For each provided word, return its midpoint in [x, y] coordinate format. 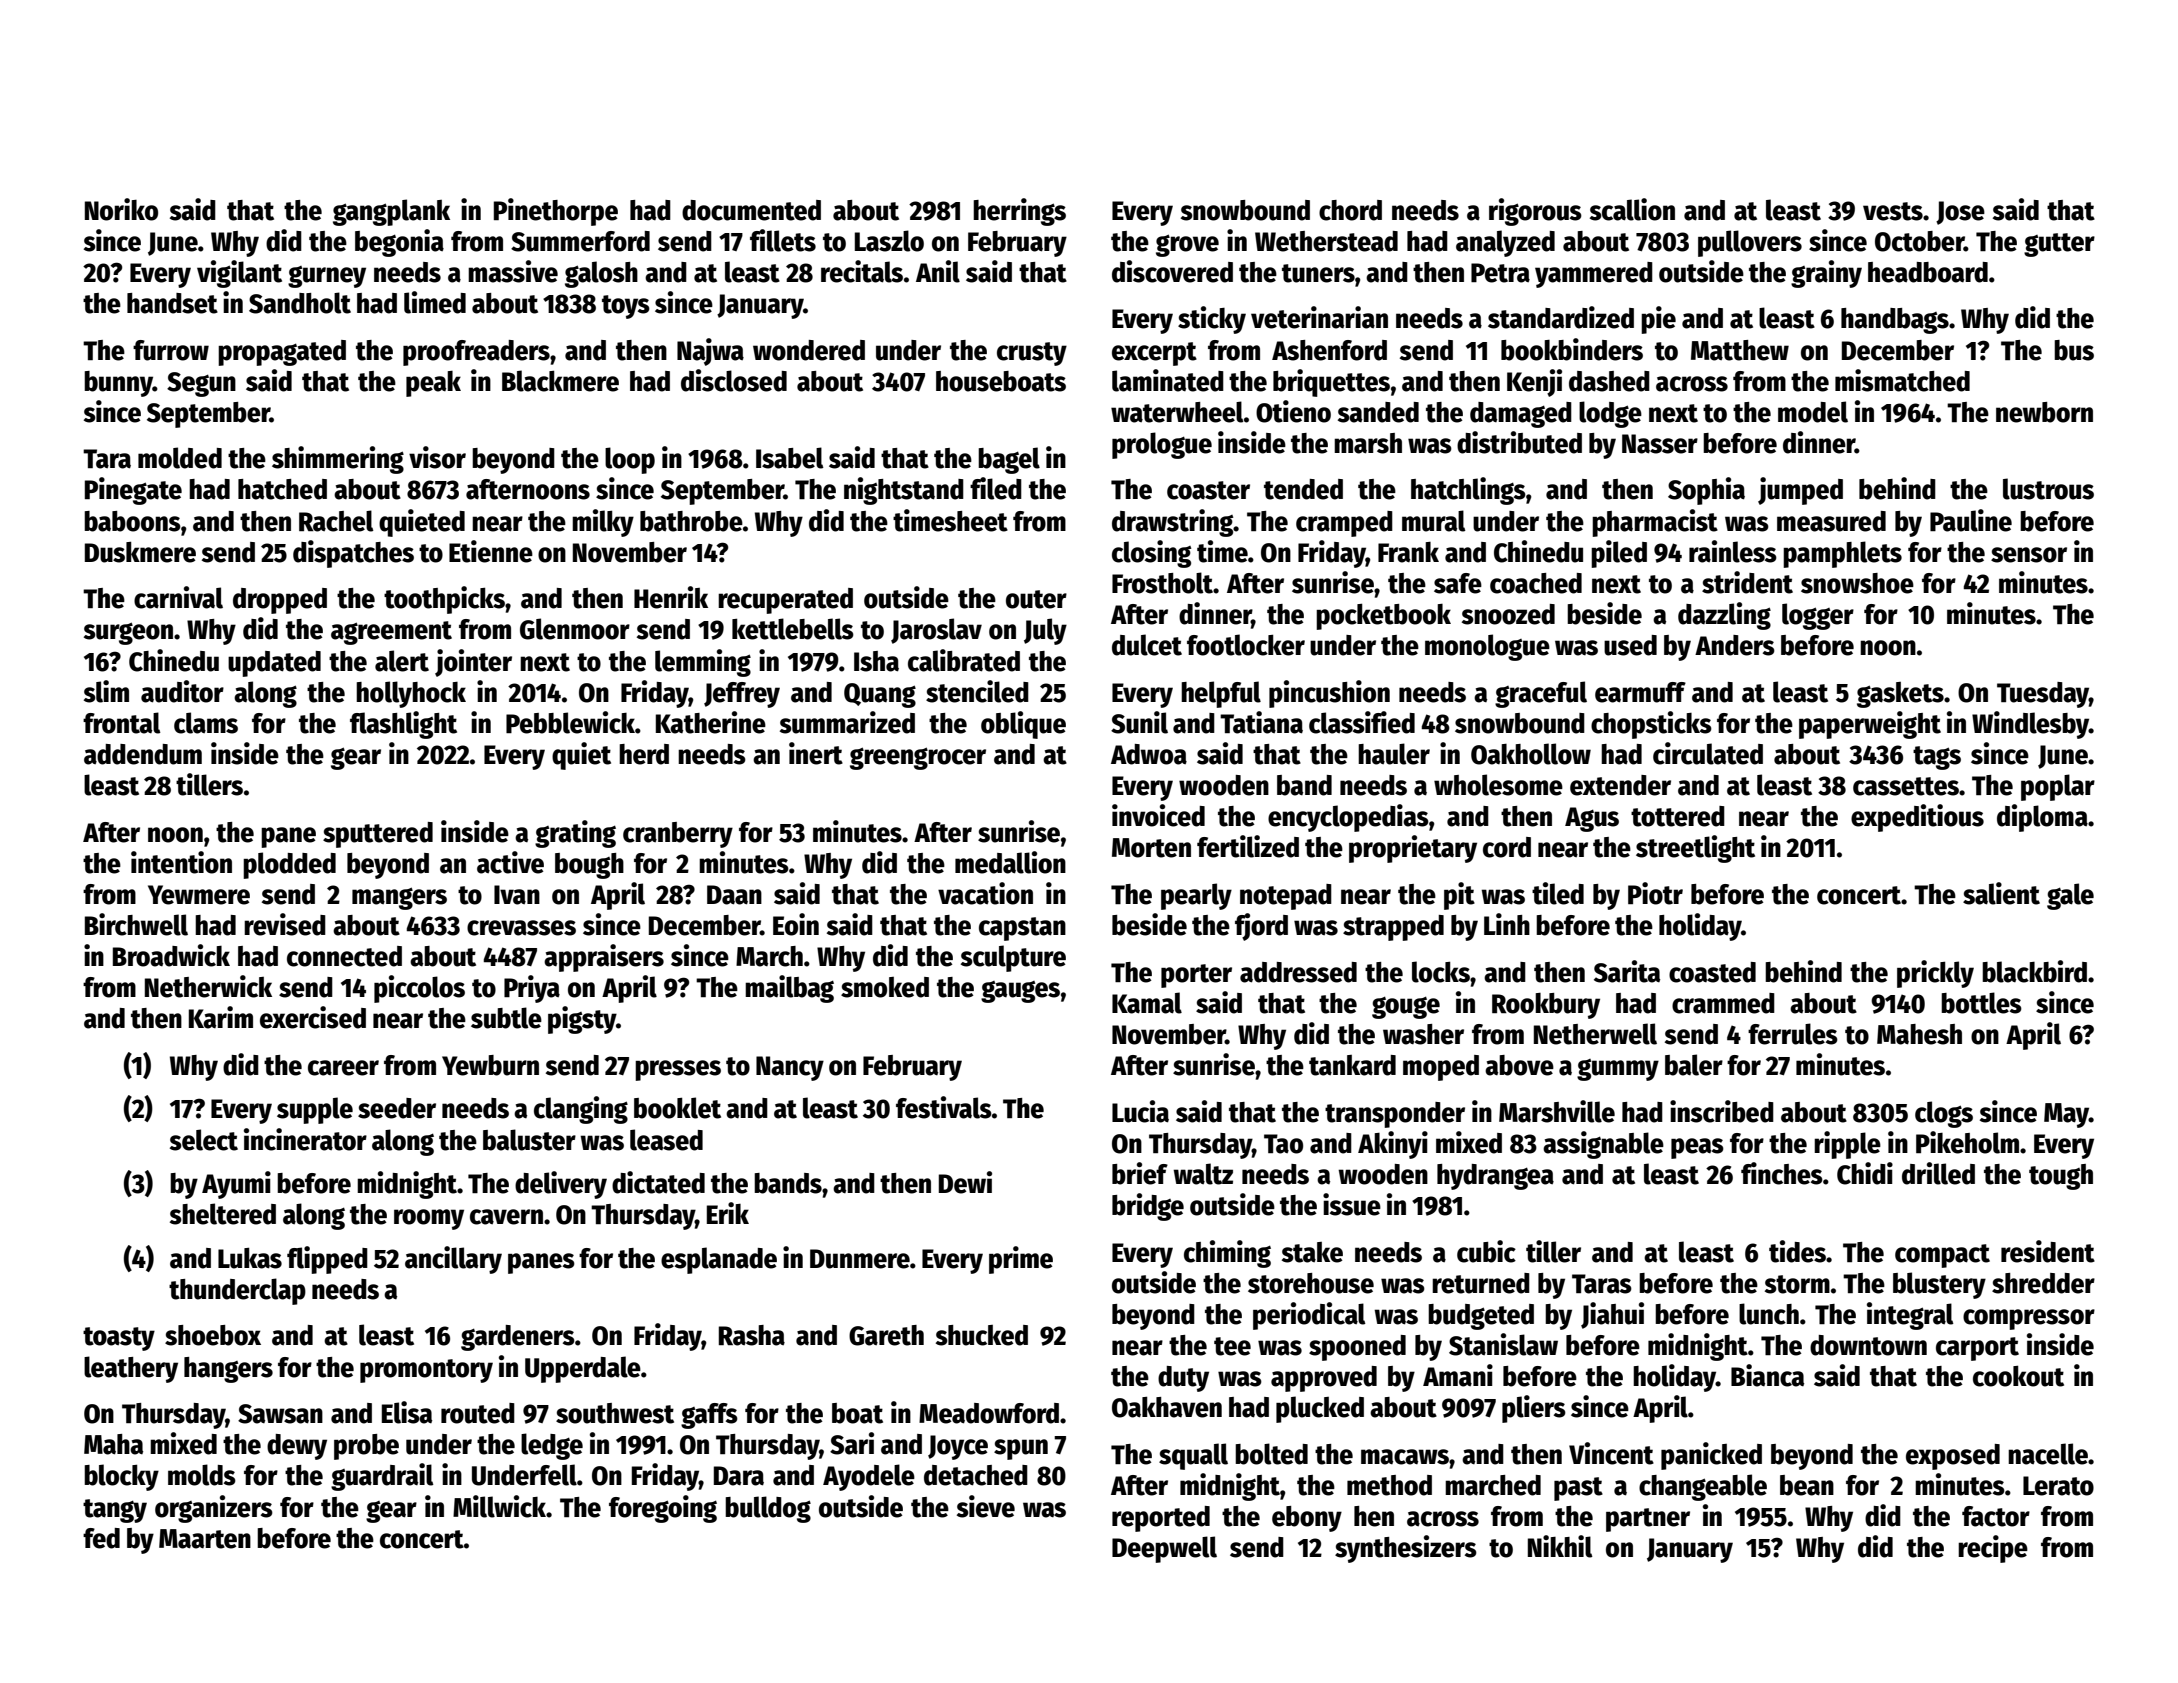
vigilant [239, 274]
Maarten [205, 1539]
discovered [1172, 271]
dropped [280, 601]
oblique [1023, 725]
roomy [429, 1219]
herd [644, 754]
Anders [1735, 645]
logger [1818, 616]
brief [1140, 1173]
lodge [1610, 414]
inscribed [1722, 1111]
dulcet [1147, 645]
